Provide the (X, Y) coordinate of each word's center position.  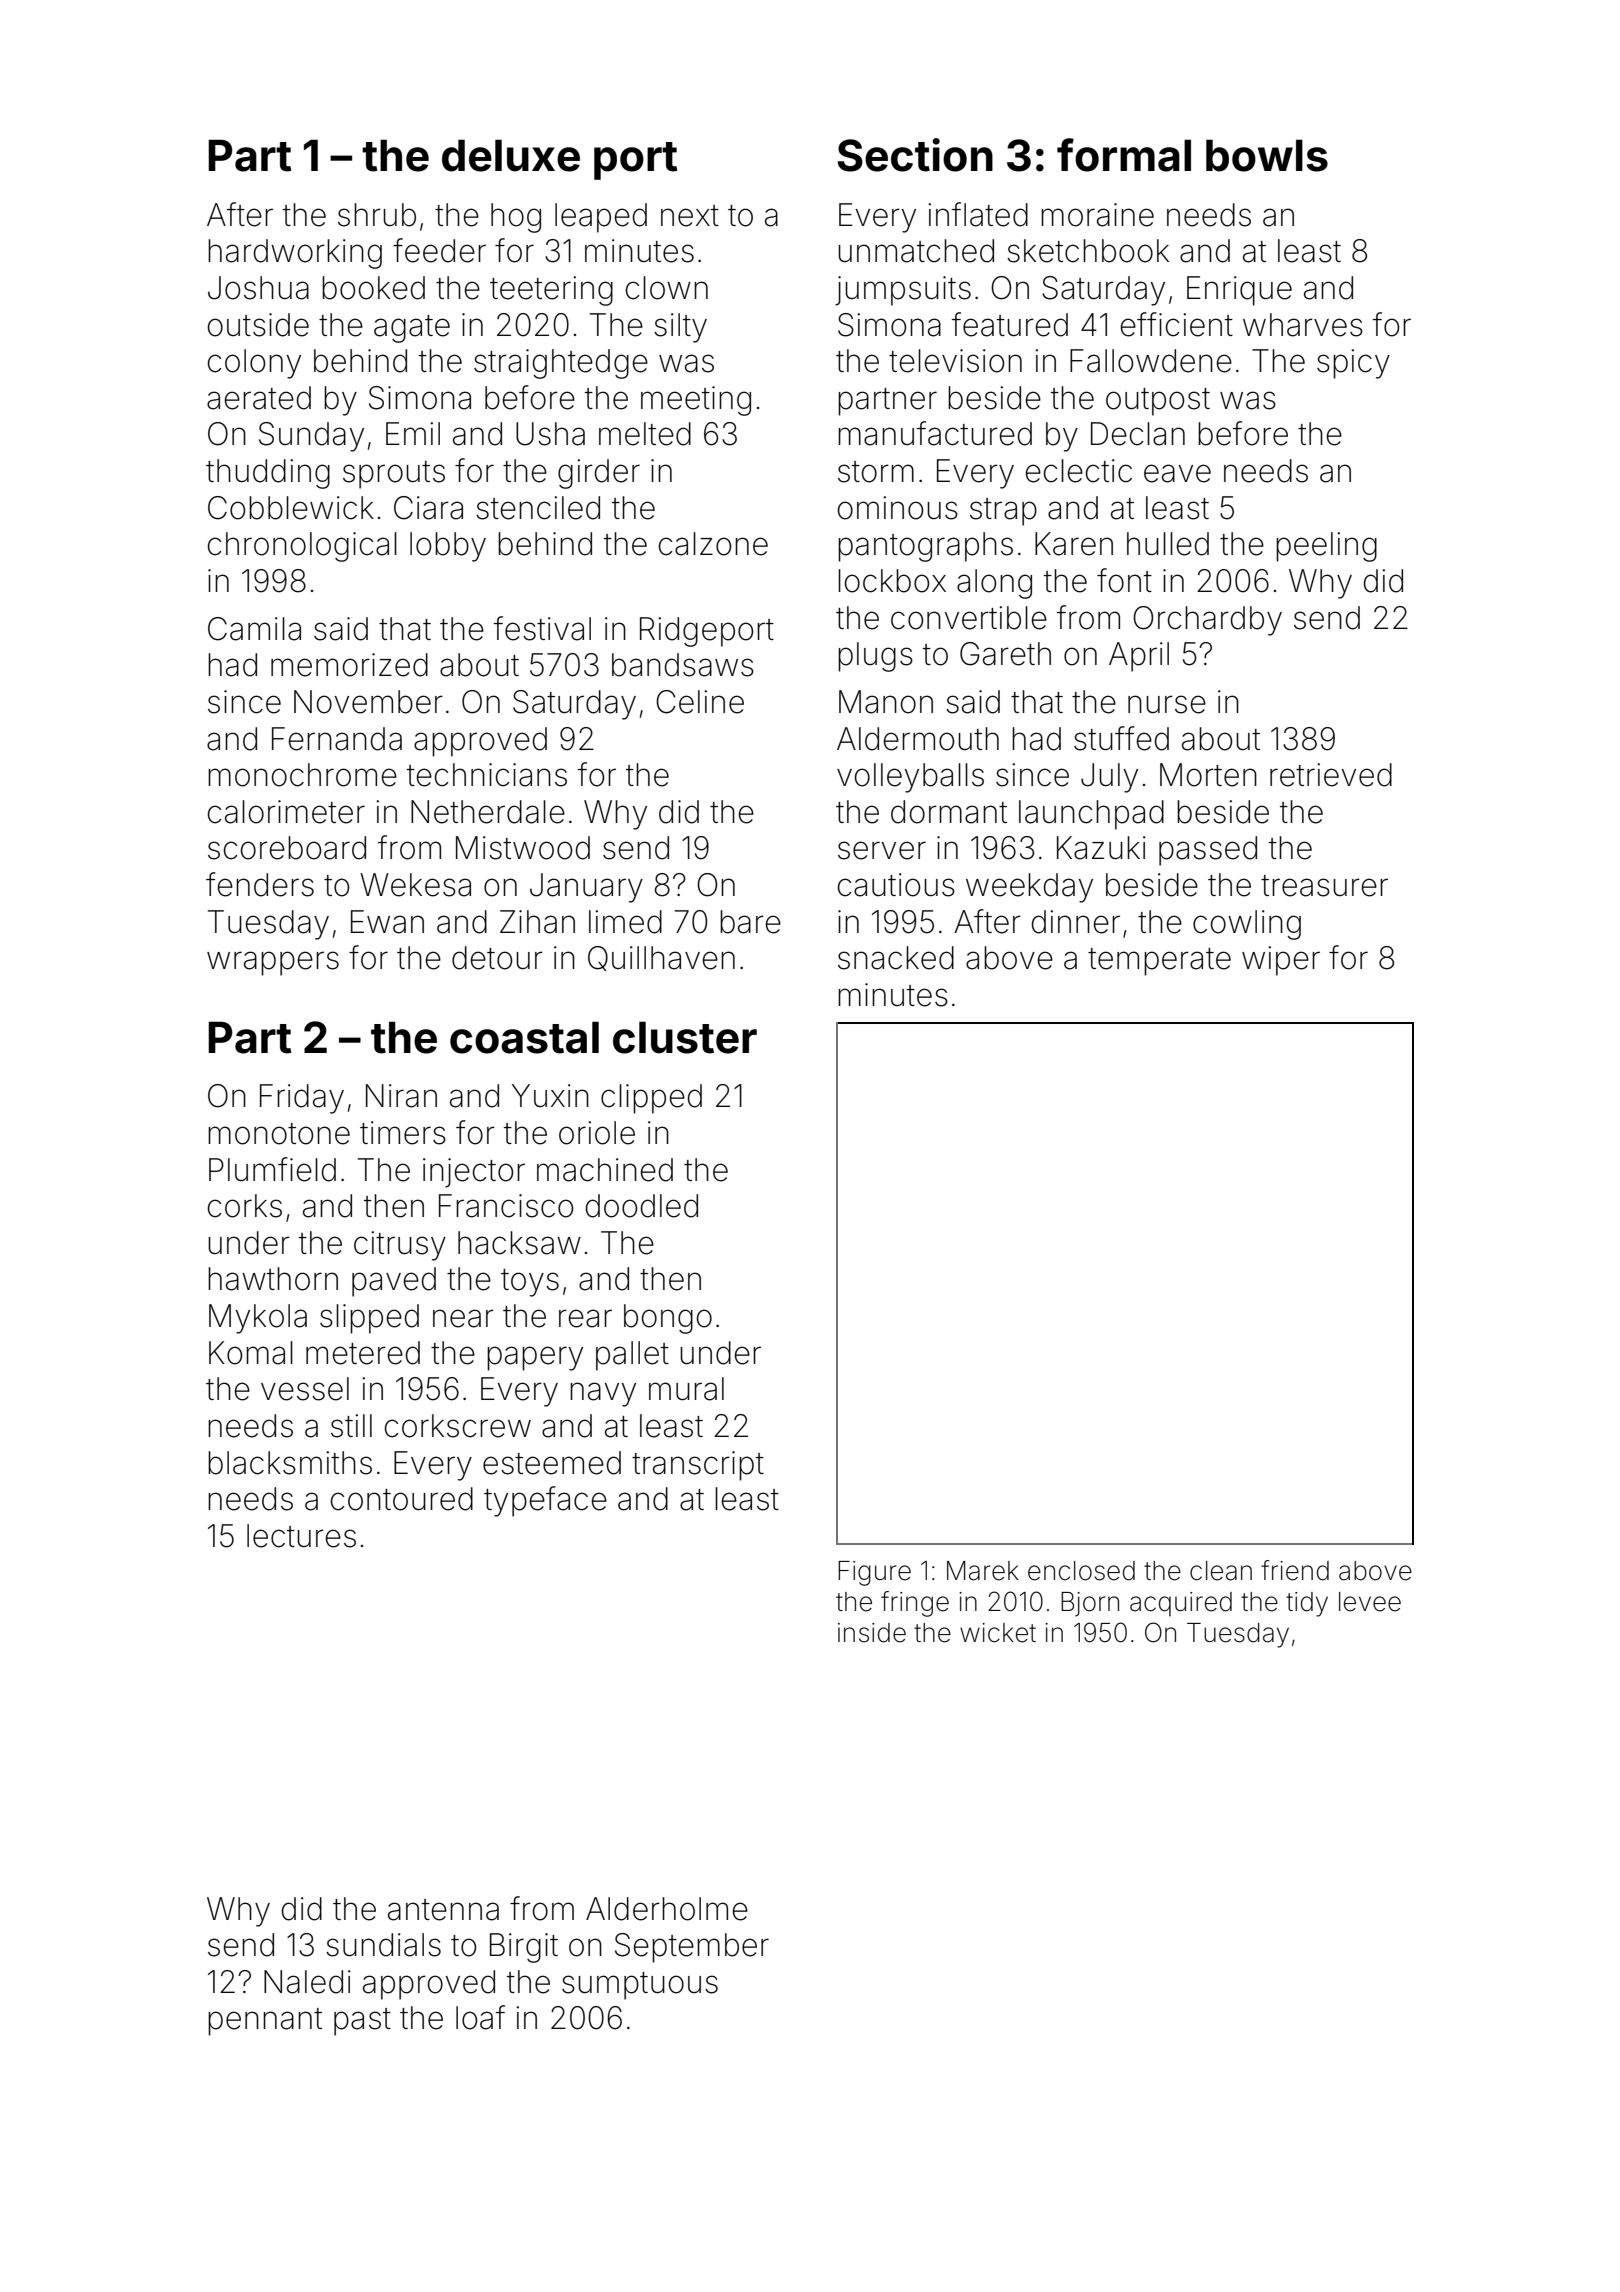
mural (686, 1389)
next (690, 216)
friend (1295, 1570)
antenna (443, 1910)
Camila (254, 629)
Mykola (258, 1319)
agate (412, 329)
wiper (1281, 961)
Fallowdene (1151, 361)
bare (750, 922)
